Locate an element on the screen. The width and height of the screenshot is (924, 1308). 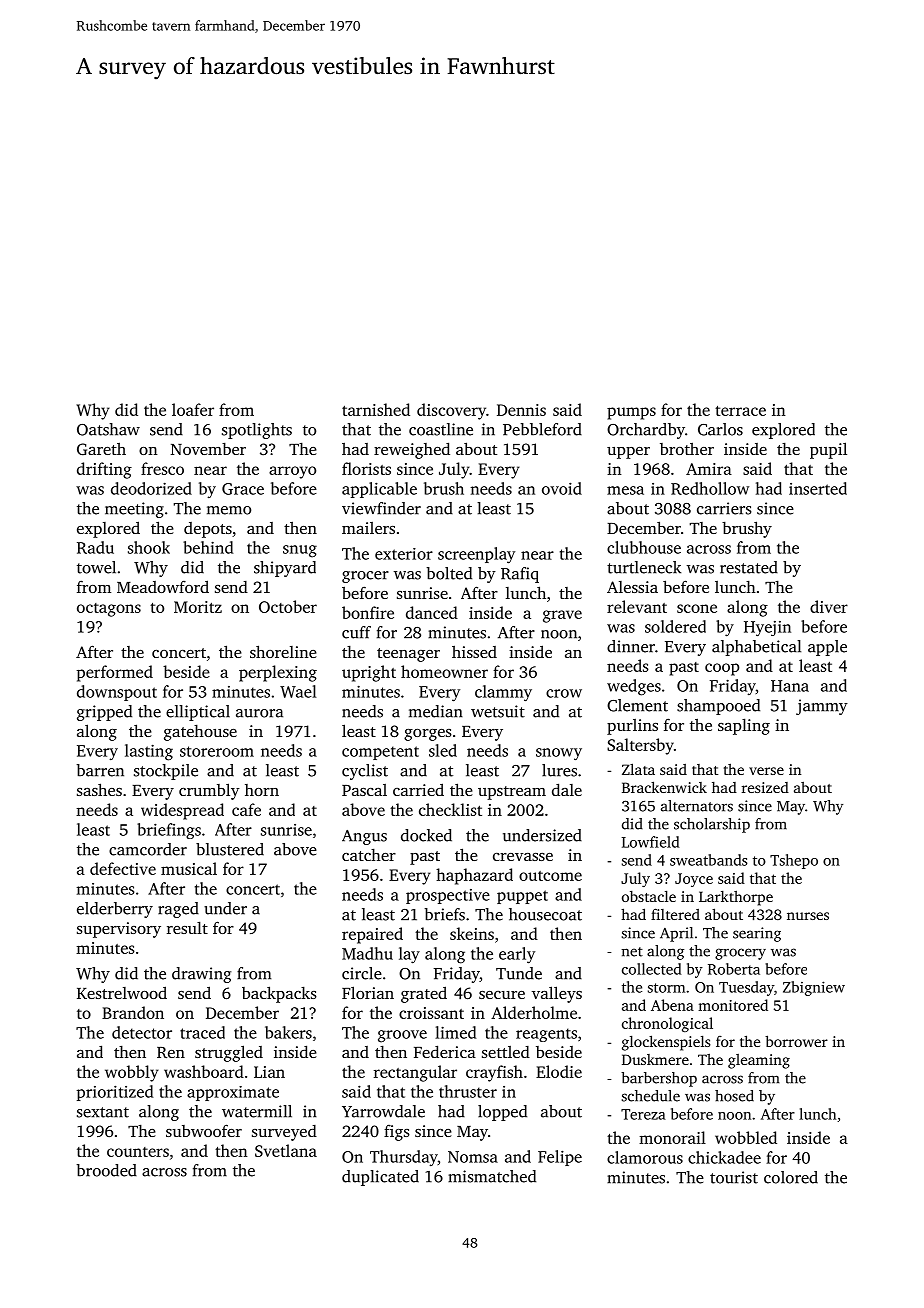
Angus is located at coordinates (364, 837).
